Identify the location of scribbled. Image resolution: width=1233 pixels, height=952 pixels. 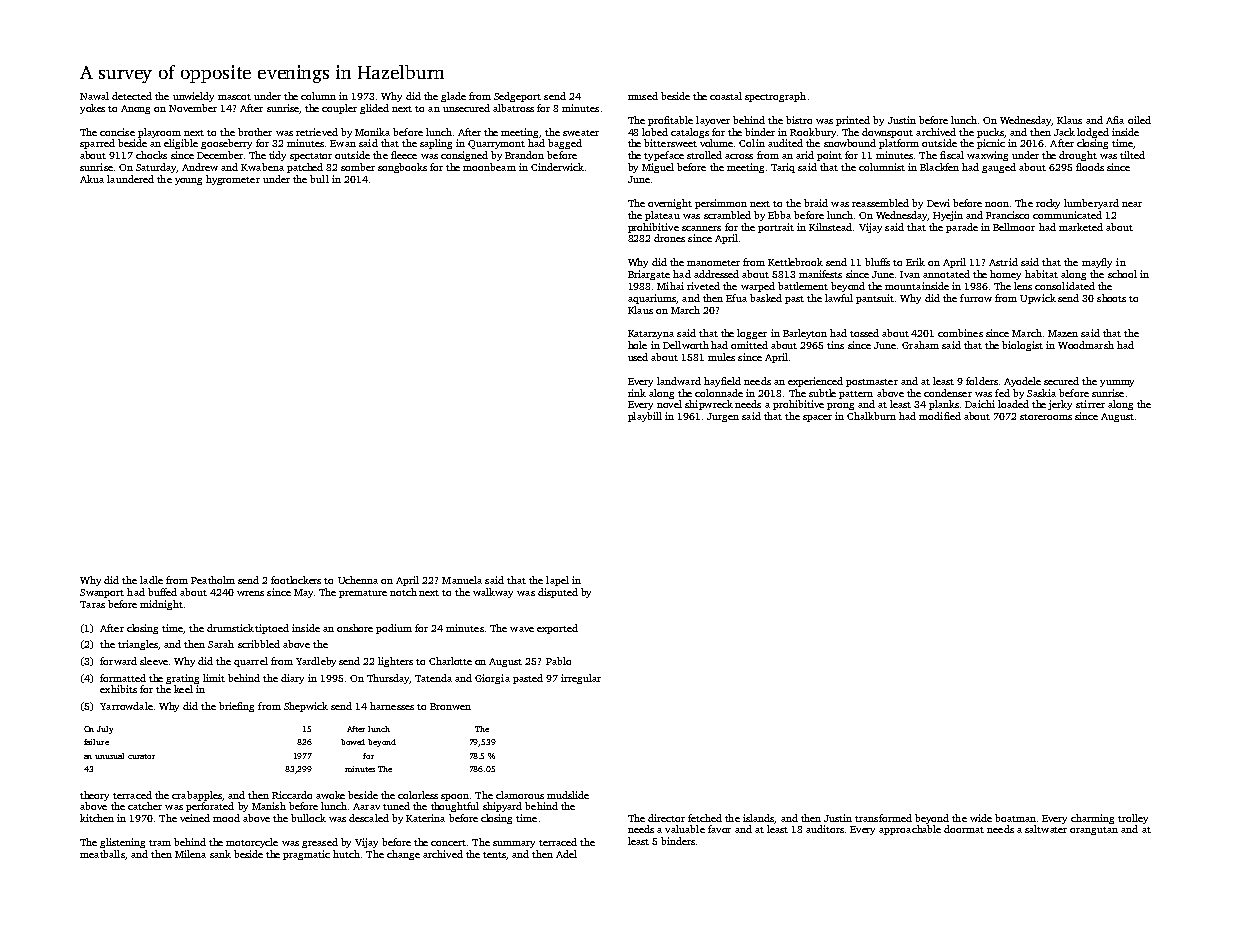
(259, 644).
